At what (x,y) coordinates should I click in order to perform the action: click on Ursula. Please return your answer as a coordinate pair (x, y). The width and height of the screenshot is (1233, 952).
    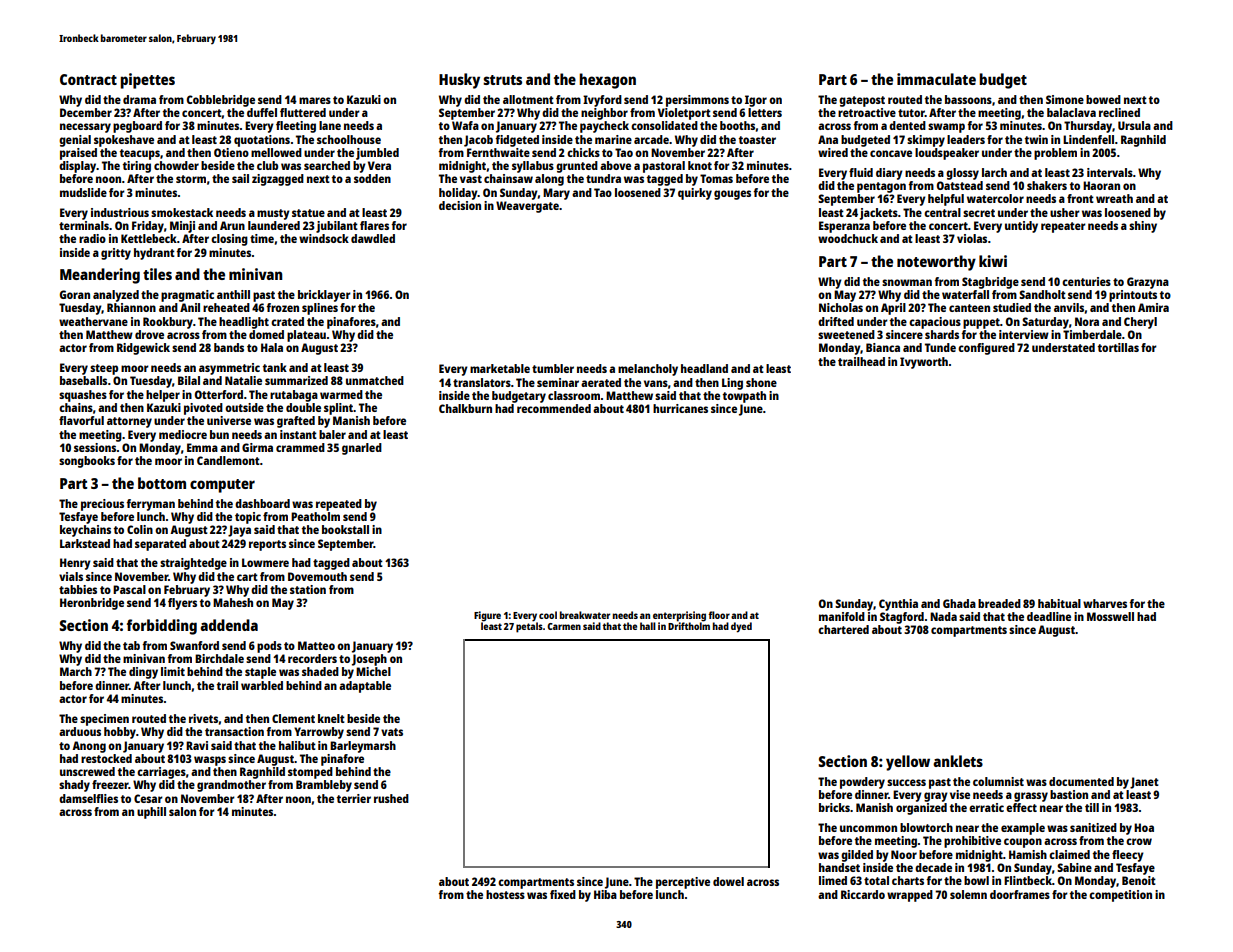
    Looking at the image, I should click on (1134, 125).
